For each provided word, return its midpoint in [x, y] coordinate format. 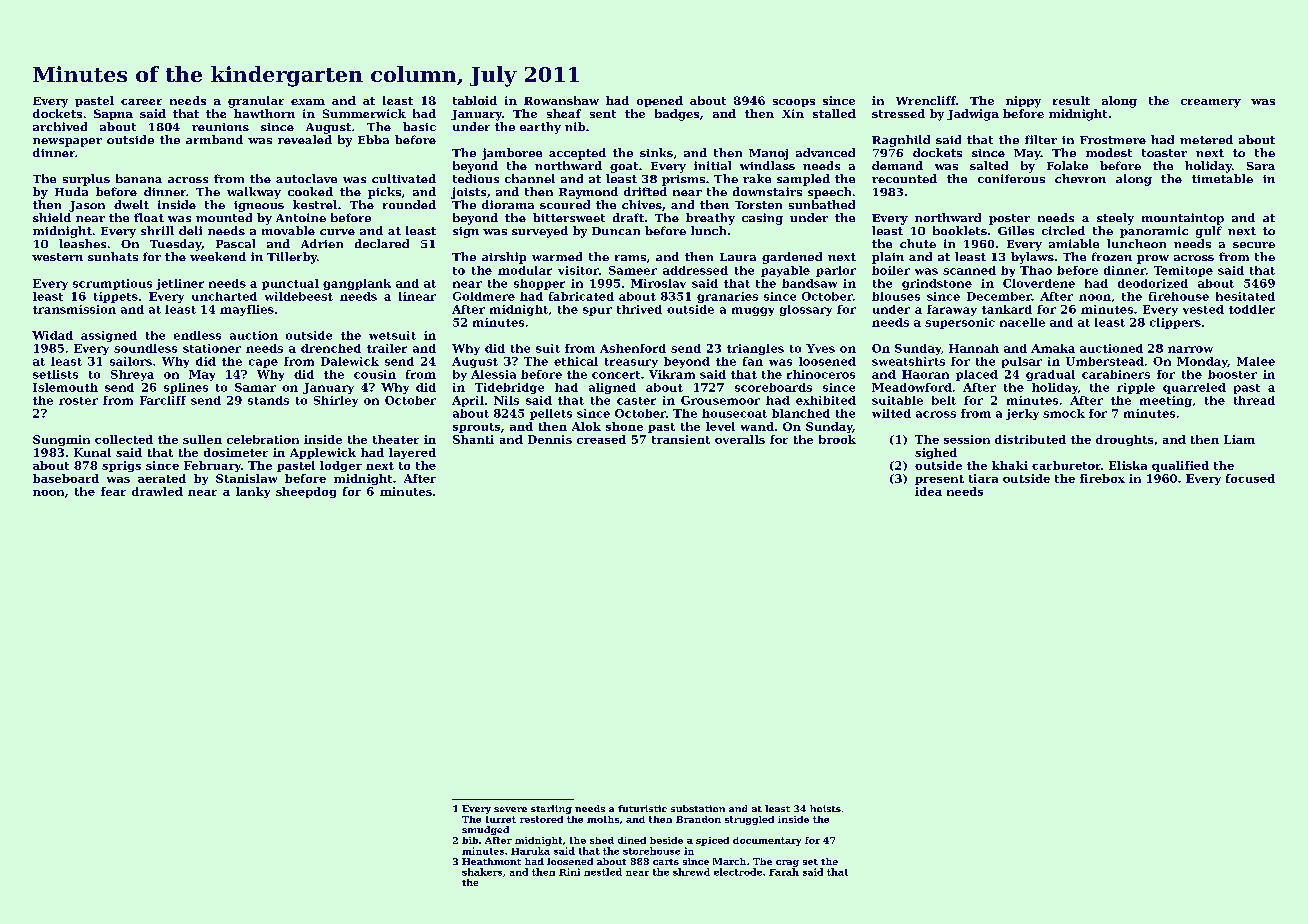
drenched [331, 348]
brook [837, 439]
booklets [960, 230]
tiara [983, 478]
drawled [157, 491]
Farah [784, 872]
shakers [482, 872]
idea [928, 491]
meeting [1166, 401]
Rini [569, 872]
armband [214, 139]
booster [1232, 374]
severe [510, 809]
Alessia [493, 374]
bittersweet [569, 217]
